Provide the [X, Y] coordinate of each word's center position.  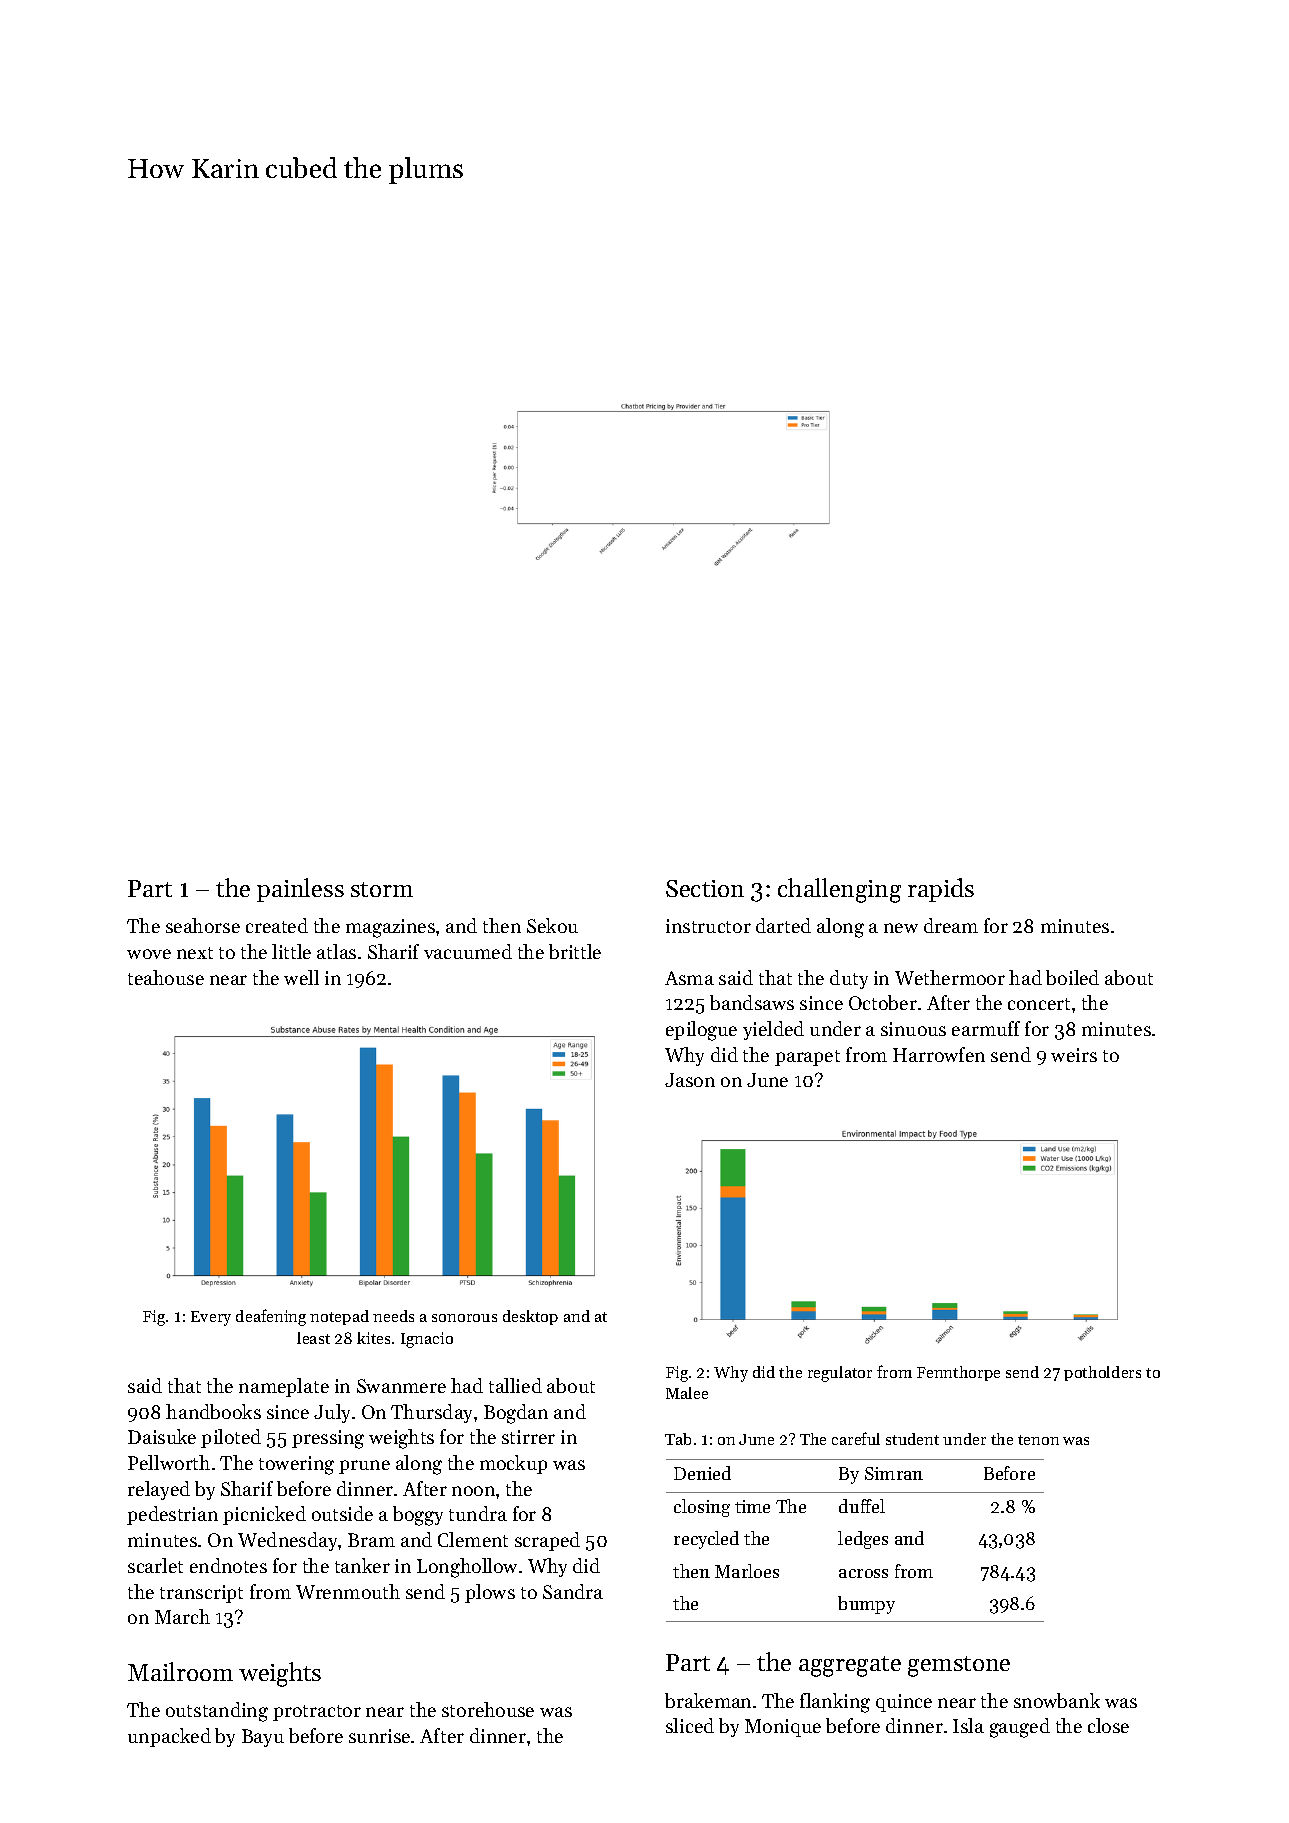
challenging [839, 890]
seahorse [203, 925]
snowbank [1057, 1700]
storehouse [488, 1709]
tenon [1038, 1440]
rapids [941, 890]
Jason [690, 1080]
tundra [478, 1513]
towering [296, 1465]
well [301, 977]
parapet [807, 1058]
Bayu [263, 1738]
